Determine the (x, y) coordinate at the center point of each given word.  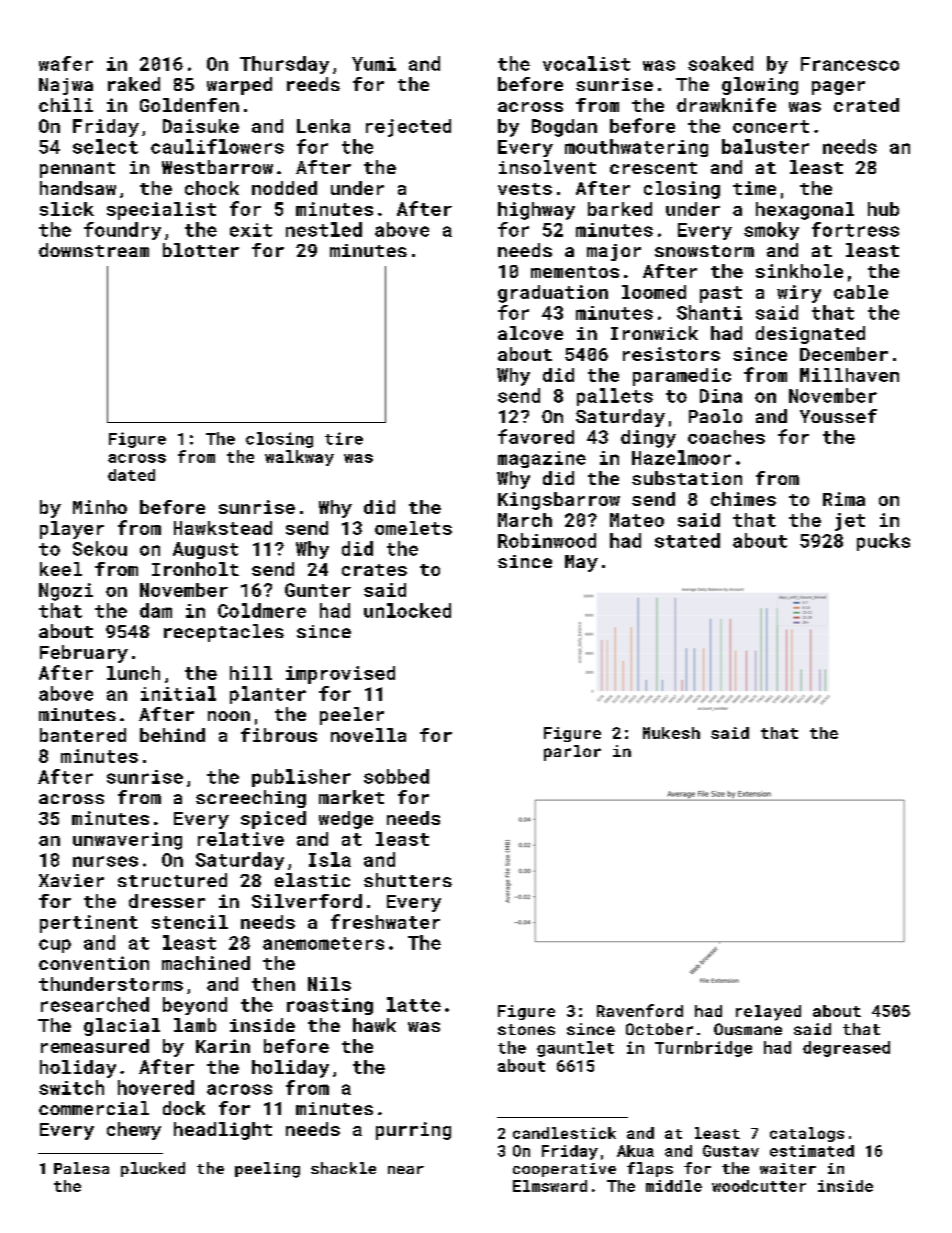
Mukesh (671, 733)
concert (771, 126)
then (273, 984)
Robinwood (547, 540)
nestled (324, 229)
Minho (100, 507)
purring (413, 1131)
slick (67, 209)
